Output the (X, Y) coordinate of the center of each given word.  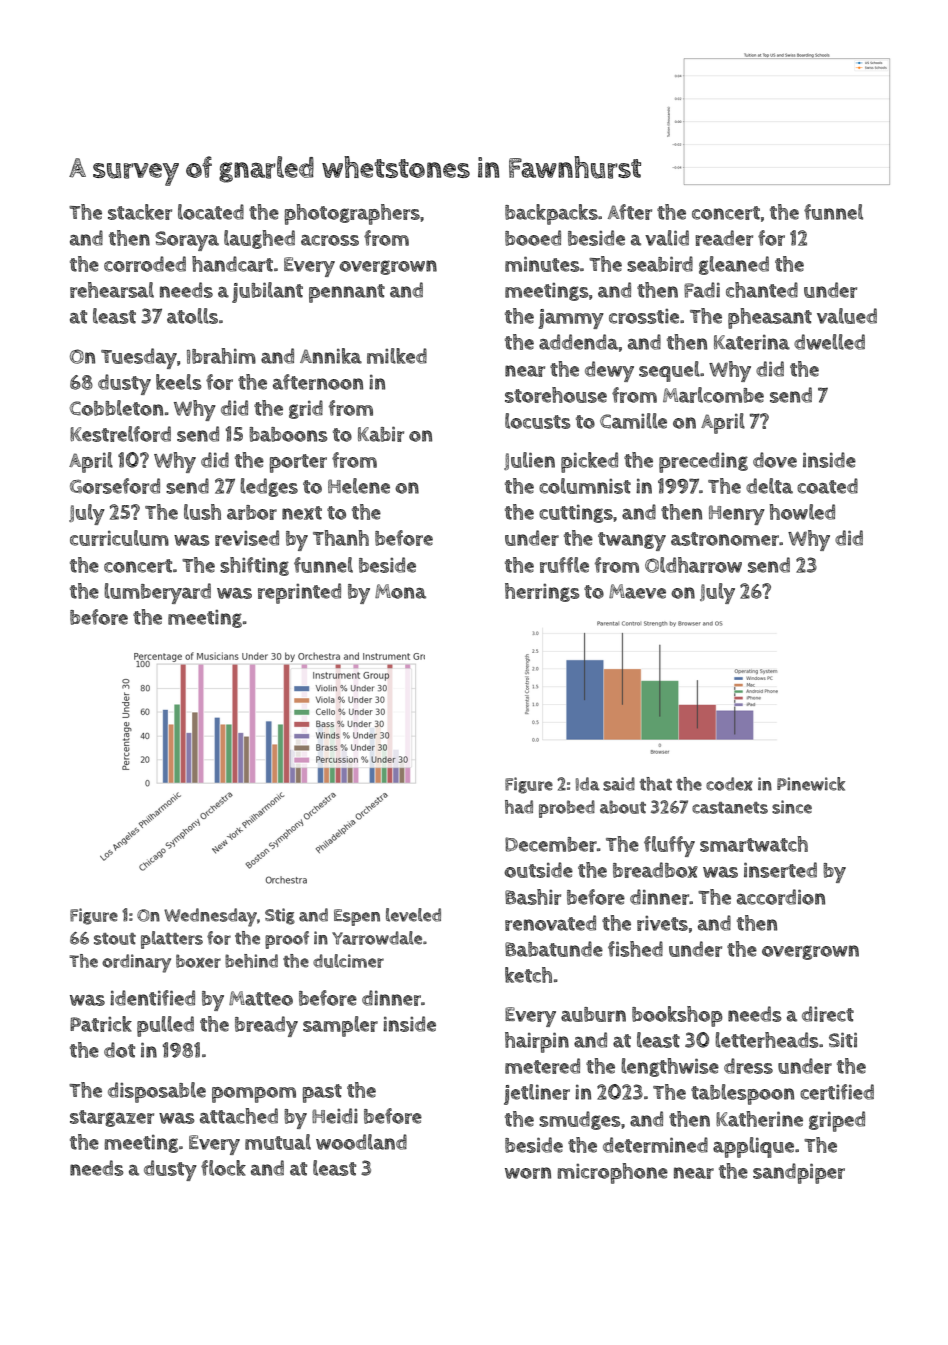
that (656, 784)
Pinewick (811, 784)
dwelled (829, 342)
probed (567, 809)
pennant (347, 293)
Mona (400, 591)
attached (239, 1116)
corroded (145, 264)
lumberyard (157, 593)
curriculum (119, 538)
